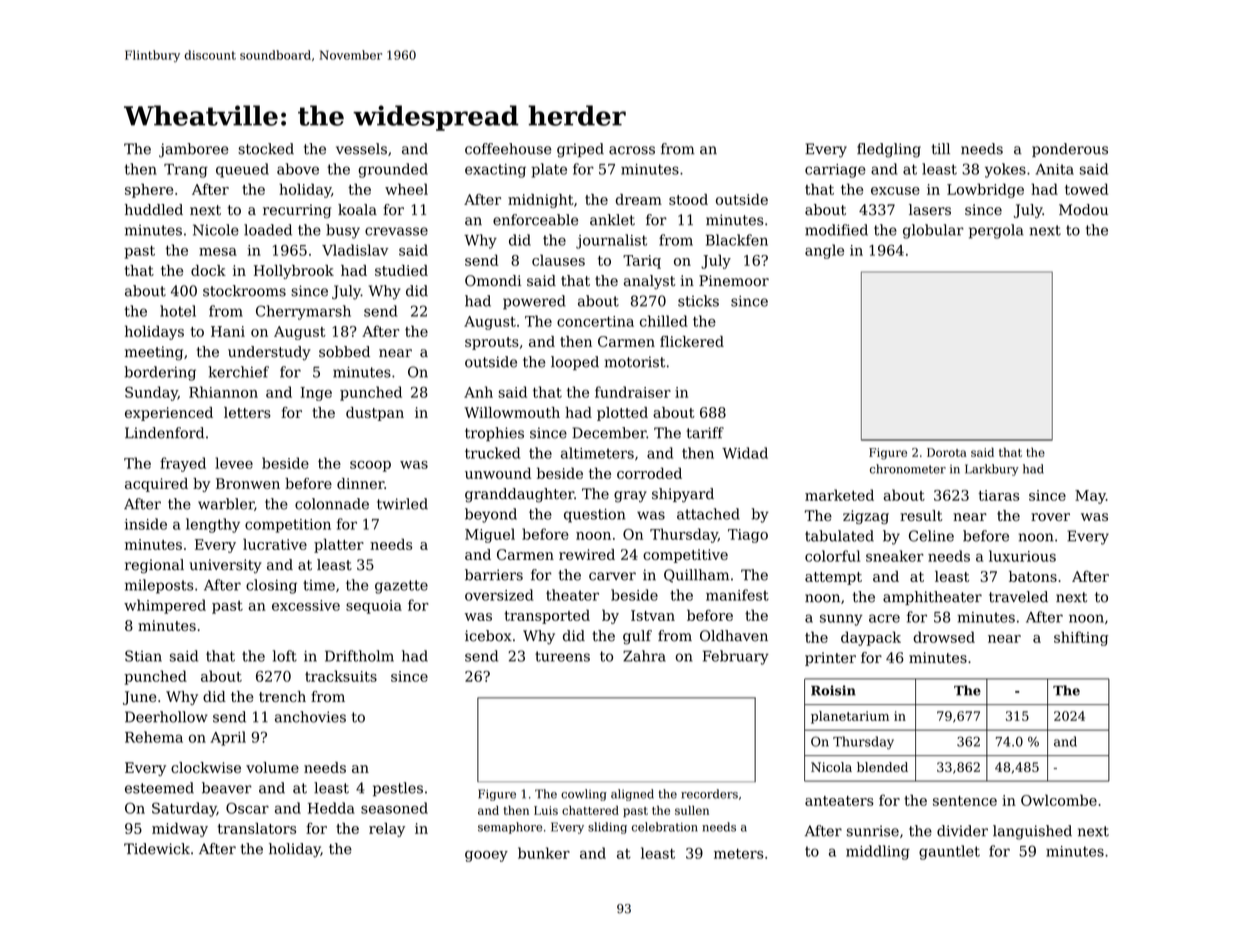  I want to click on ponderous, so click(1070, 150).
